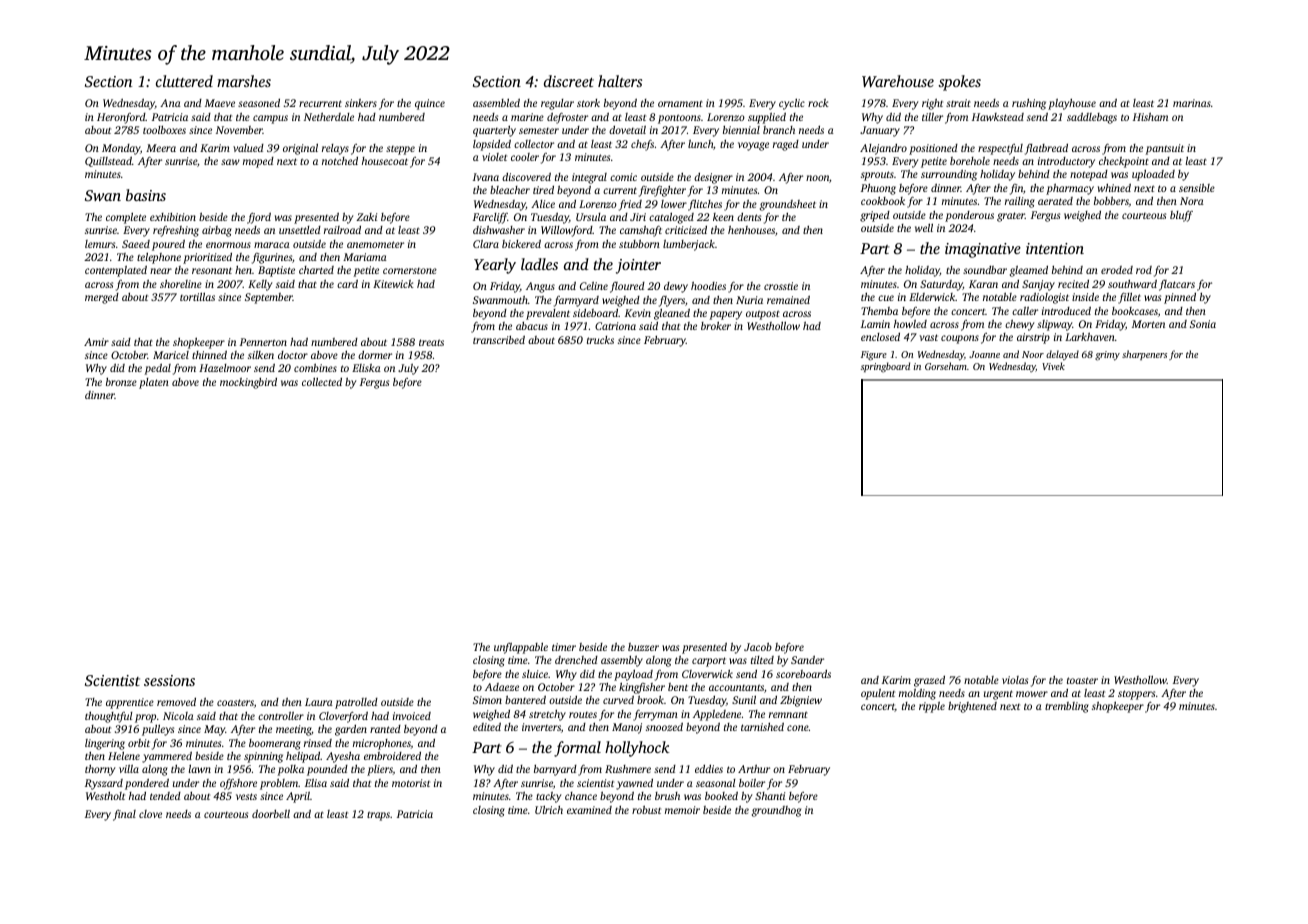 This document has width=1308, height=924. What do you see at coordinates (535, 674) in the document?
I see `sluice` at bounding box center [535, 674].
